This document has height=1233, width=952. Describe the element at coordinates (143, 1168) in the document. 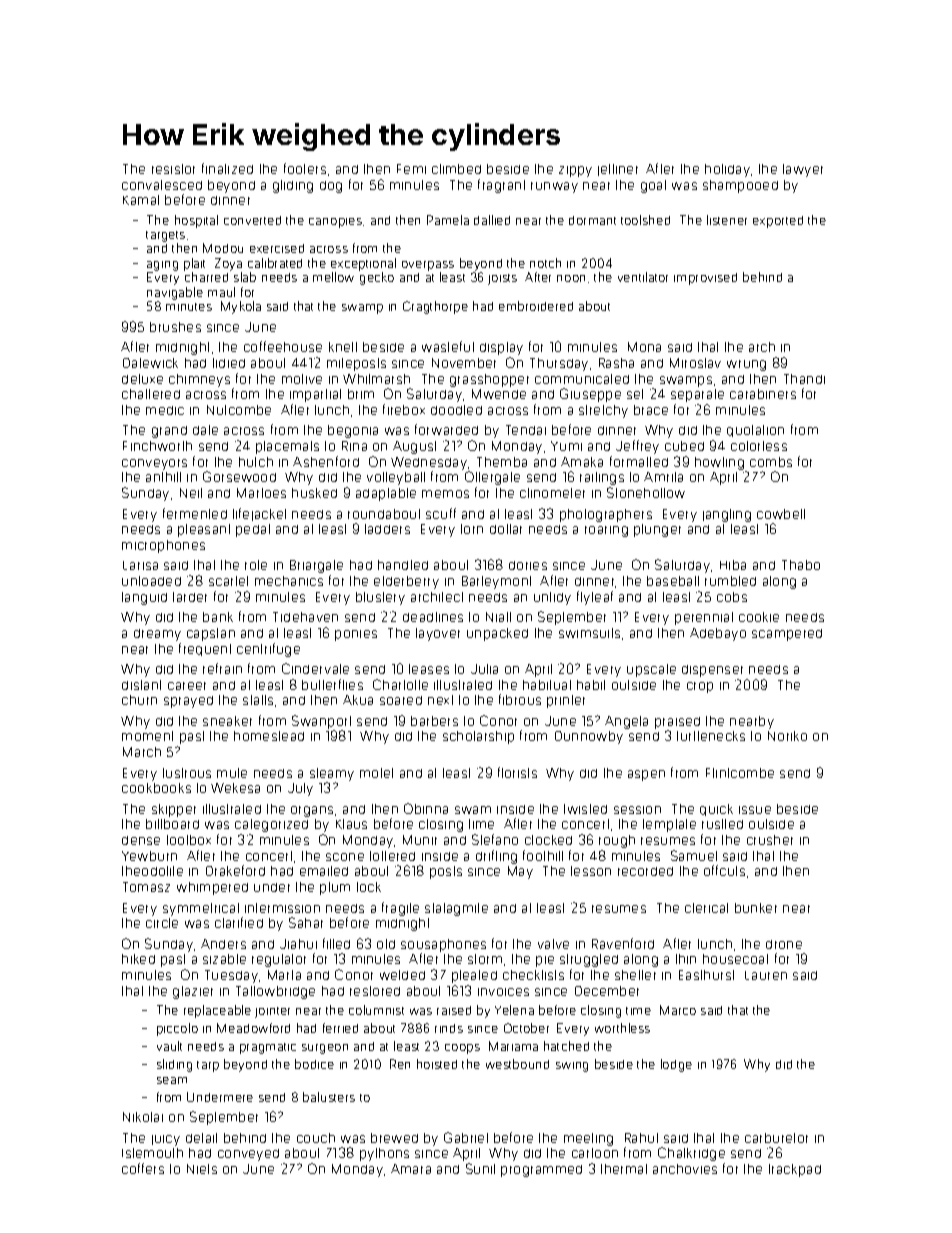

I see `coffers` at that location.
